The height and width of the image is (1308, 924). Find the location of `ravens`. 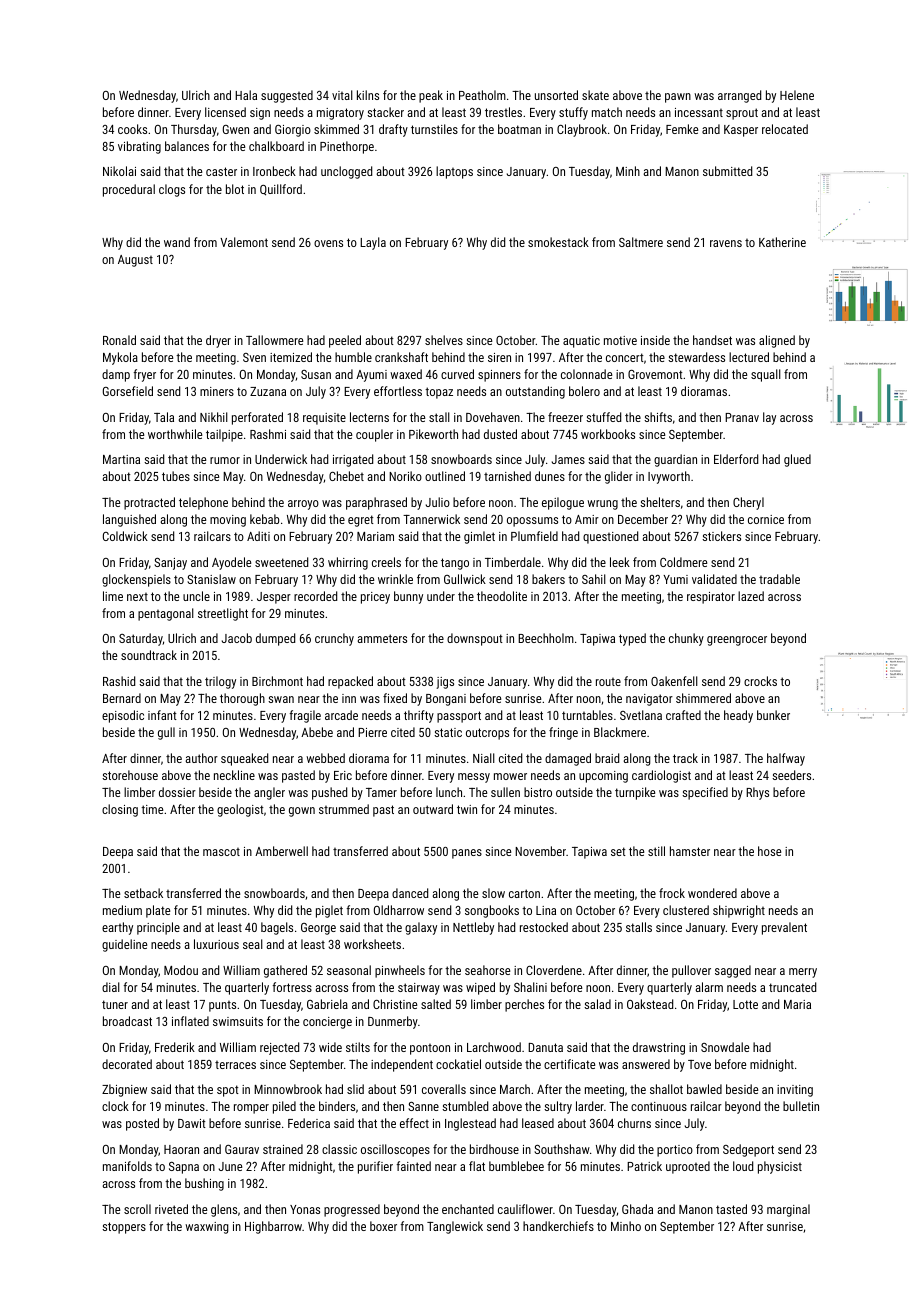

ravens is located at coordinates (726, 243).
